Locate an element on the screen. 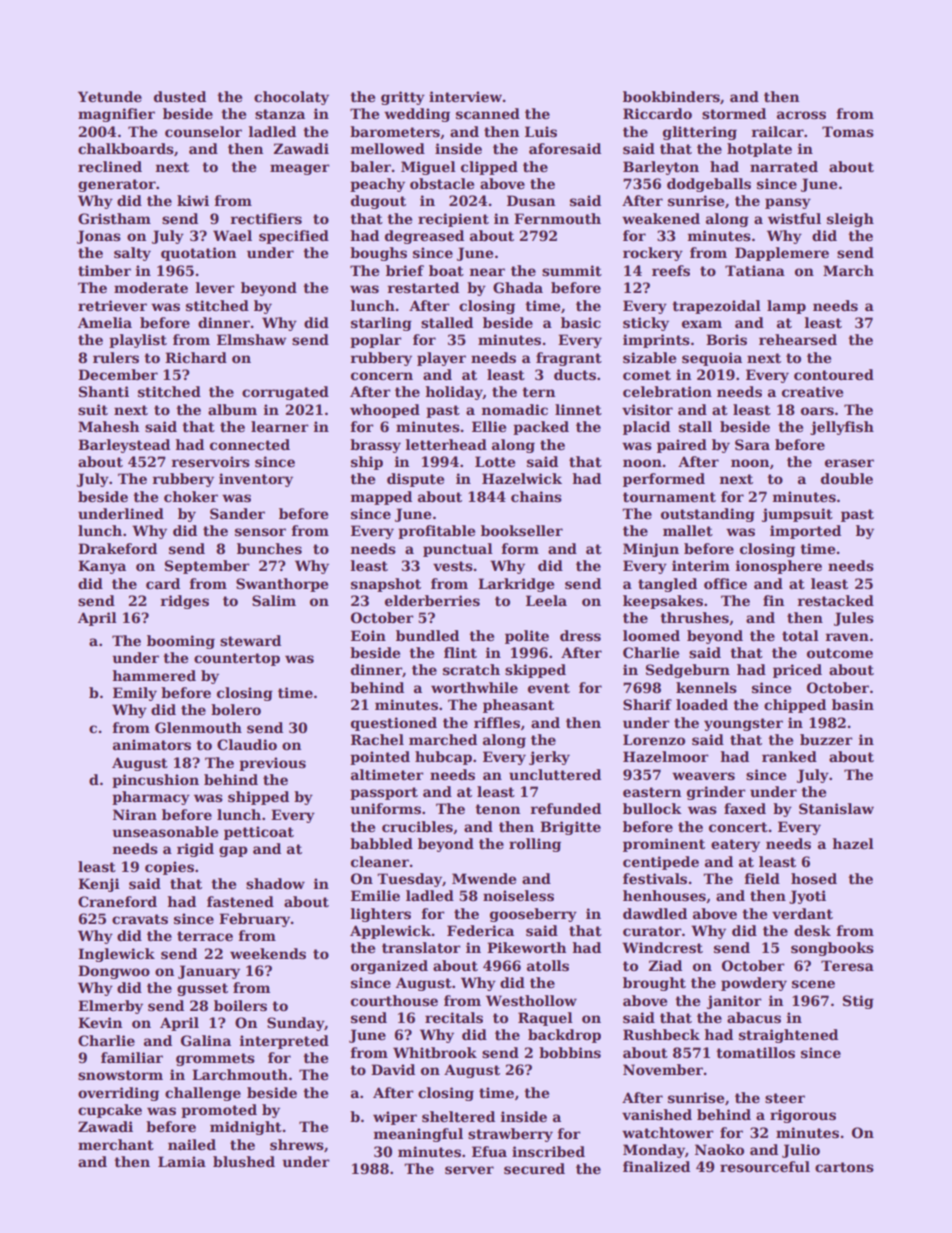  bookbinders is located at coordinates (671, 96).
